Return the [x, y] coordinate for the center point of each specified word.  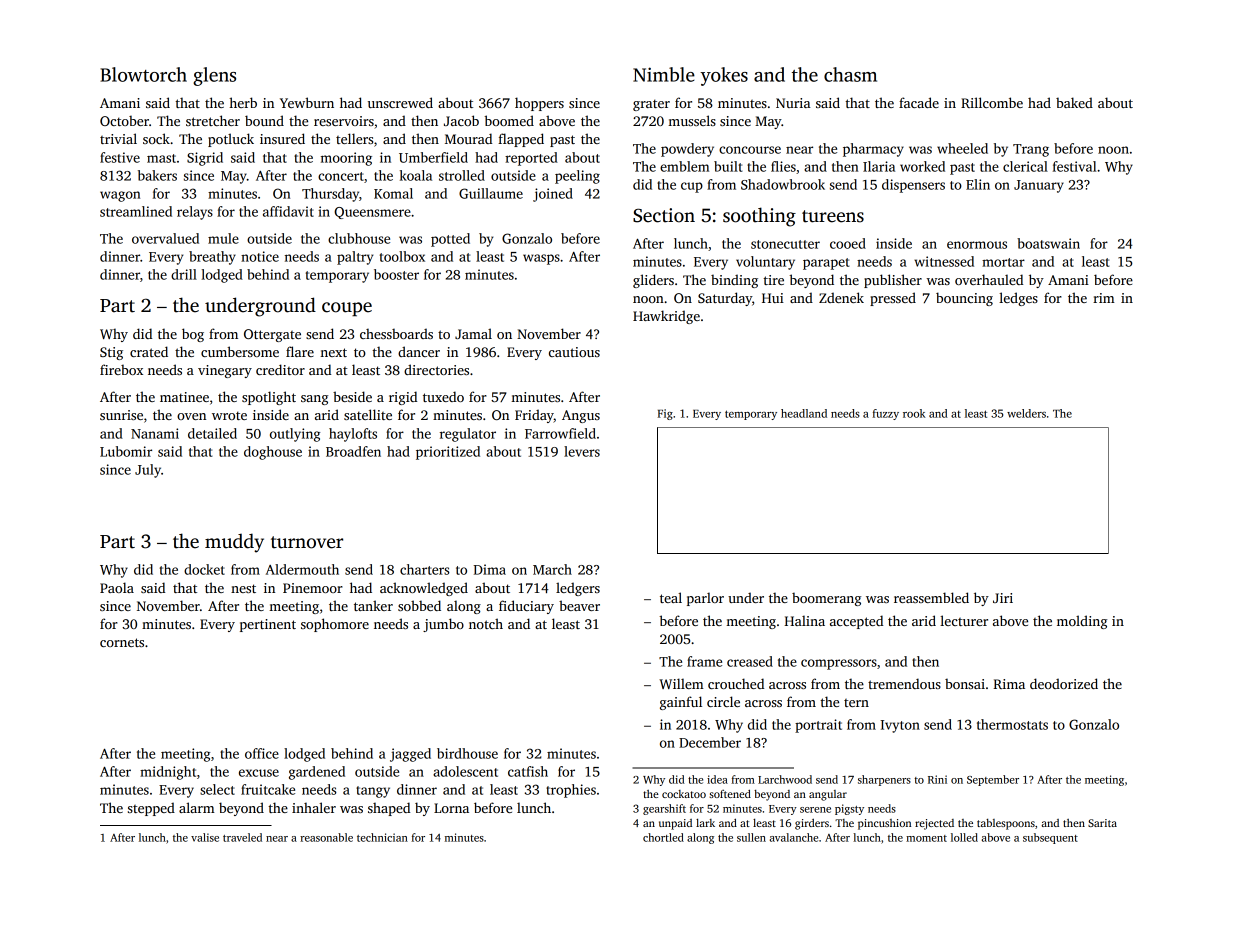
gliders [653, 281]
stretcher [213, 120]
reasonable [326, 837]
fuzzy [885, 414]
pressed [893, 299]
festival [1074, 166]
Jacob [461, 120]
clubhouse [359, 238]
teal [671, 597]
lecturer [964, 620]
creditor [280, 369]
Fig [665, 414]
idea [717, 779]
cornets [122, 642]
